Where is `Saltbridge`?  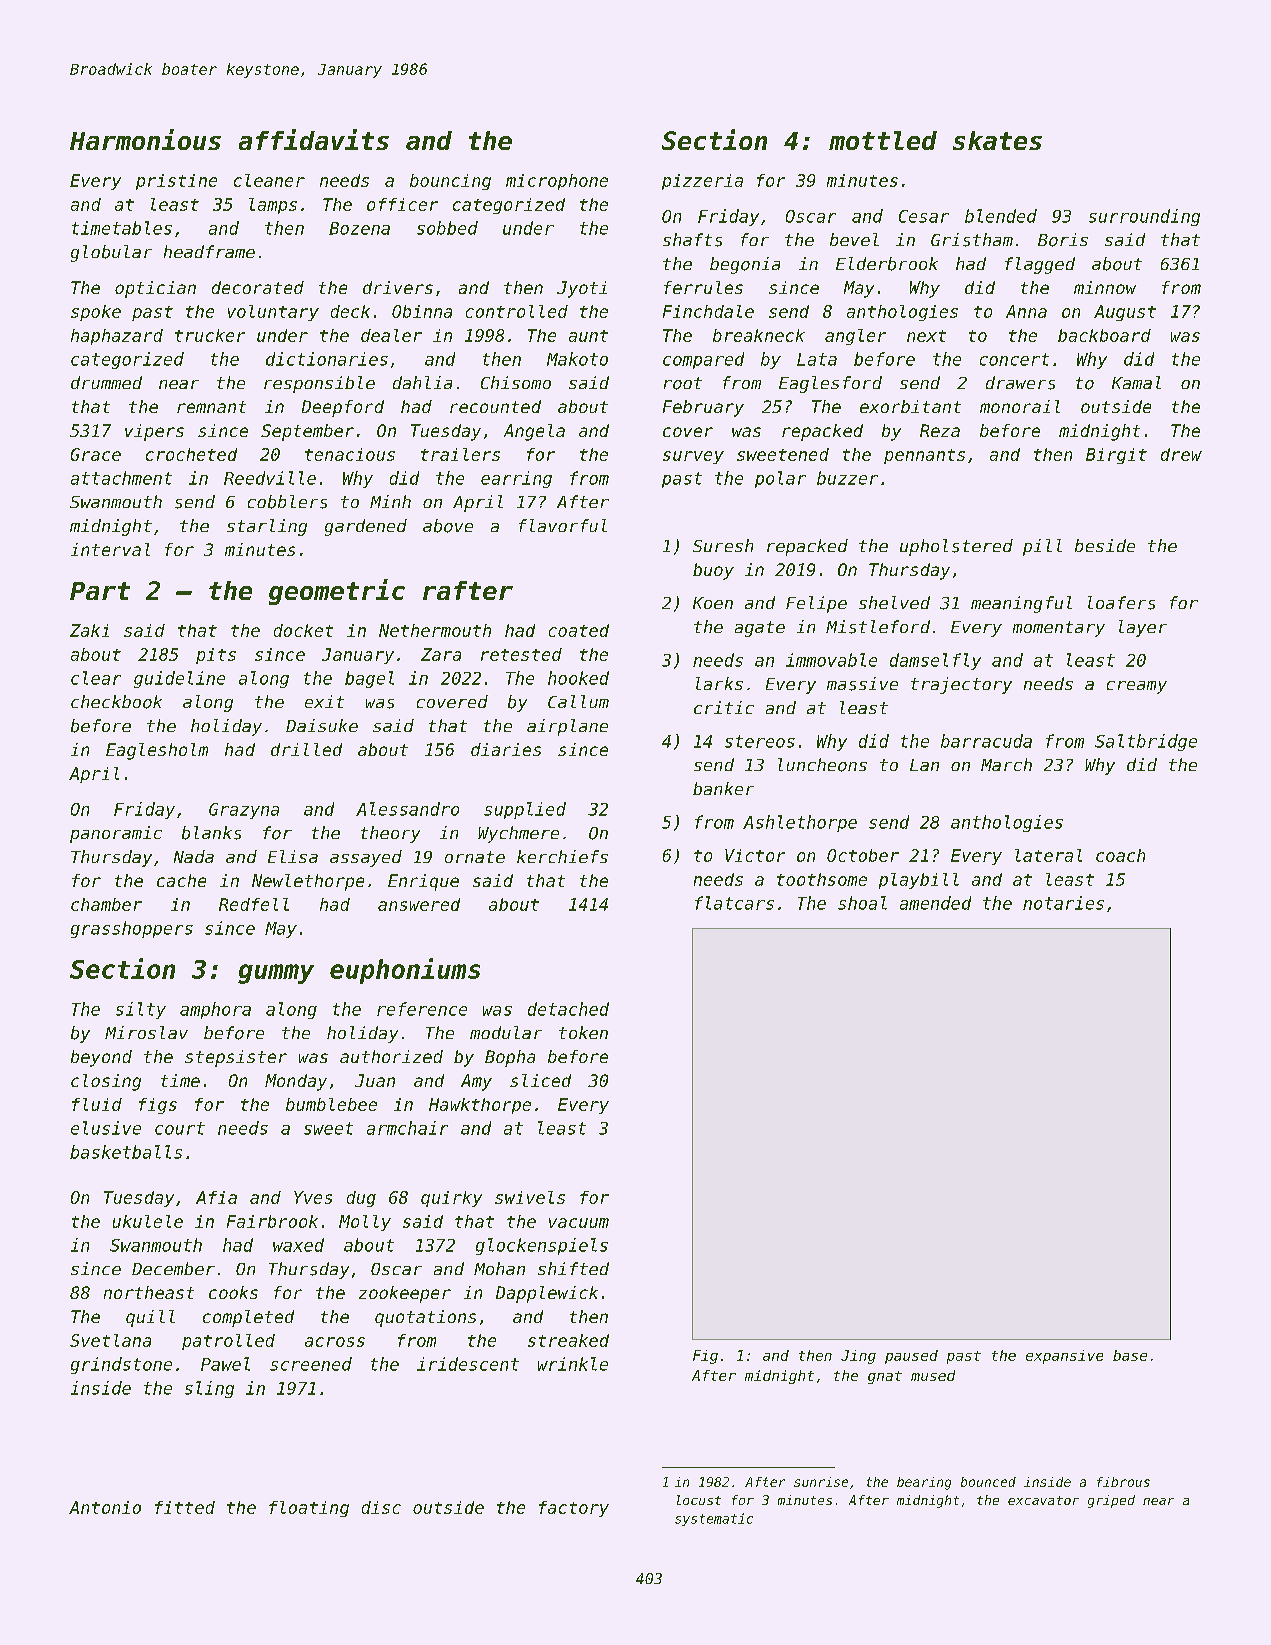 Saltbridge is located at coordinates (1146, 742).
